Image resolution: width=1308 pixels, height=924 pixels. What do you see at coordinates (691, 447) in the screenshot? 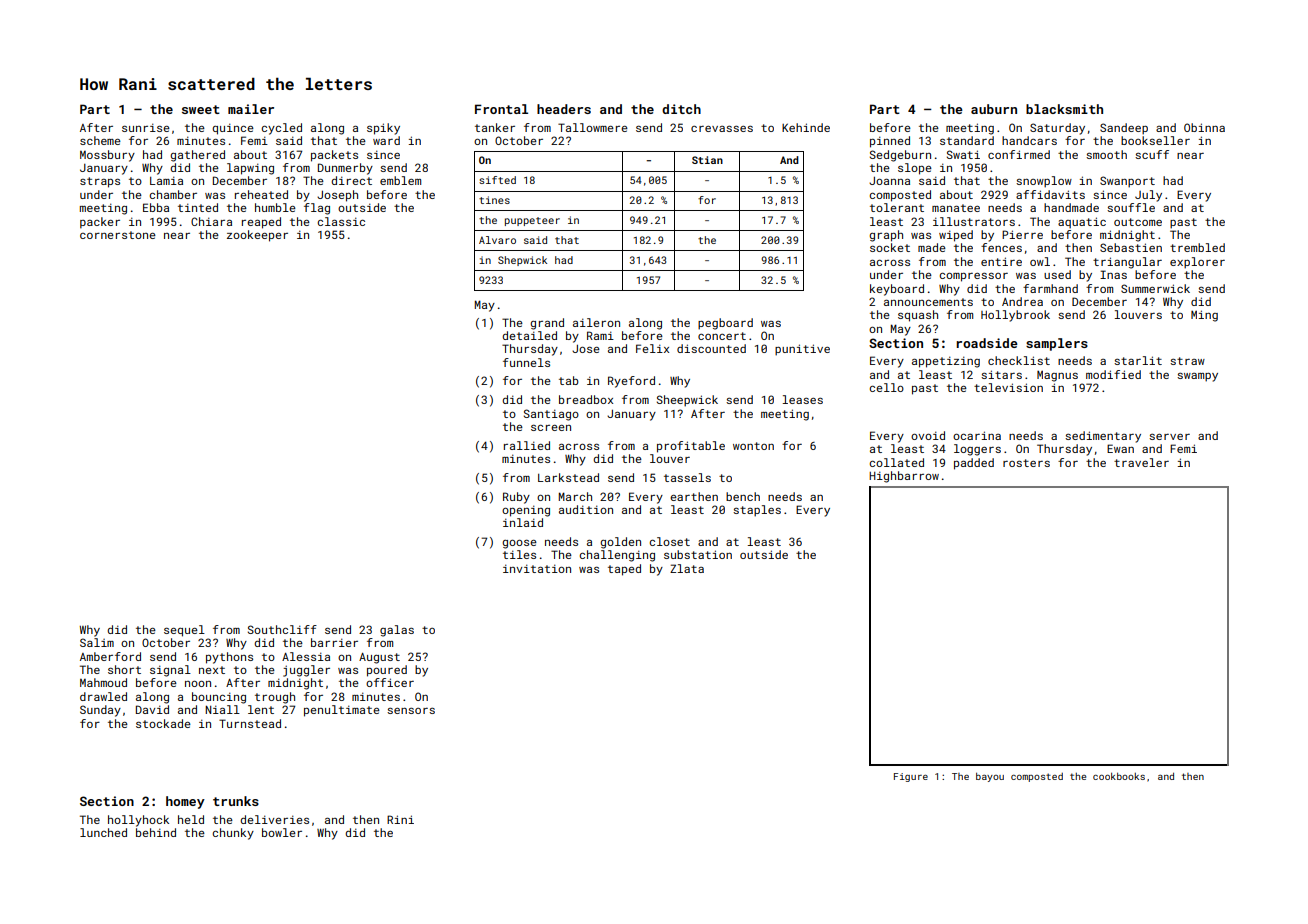
I see `profitable` at bounding box center [691, 447].
